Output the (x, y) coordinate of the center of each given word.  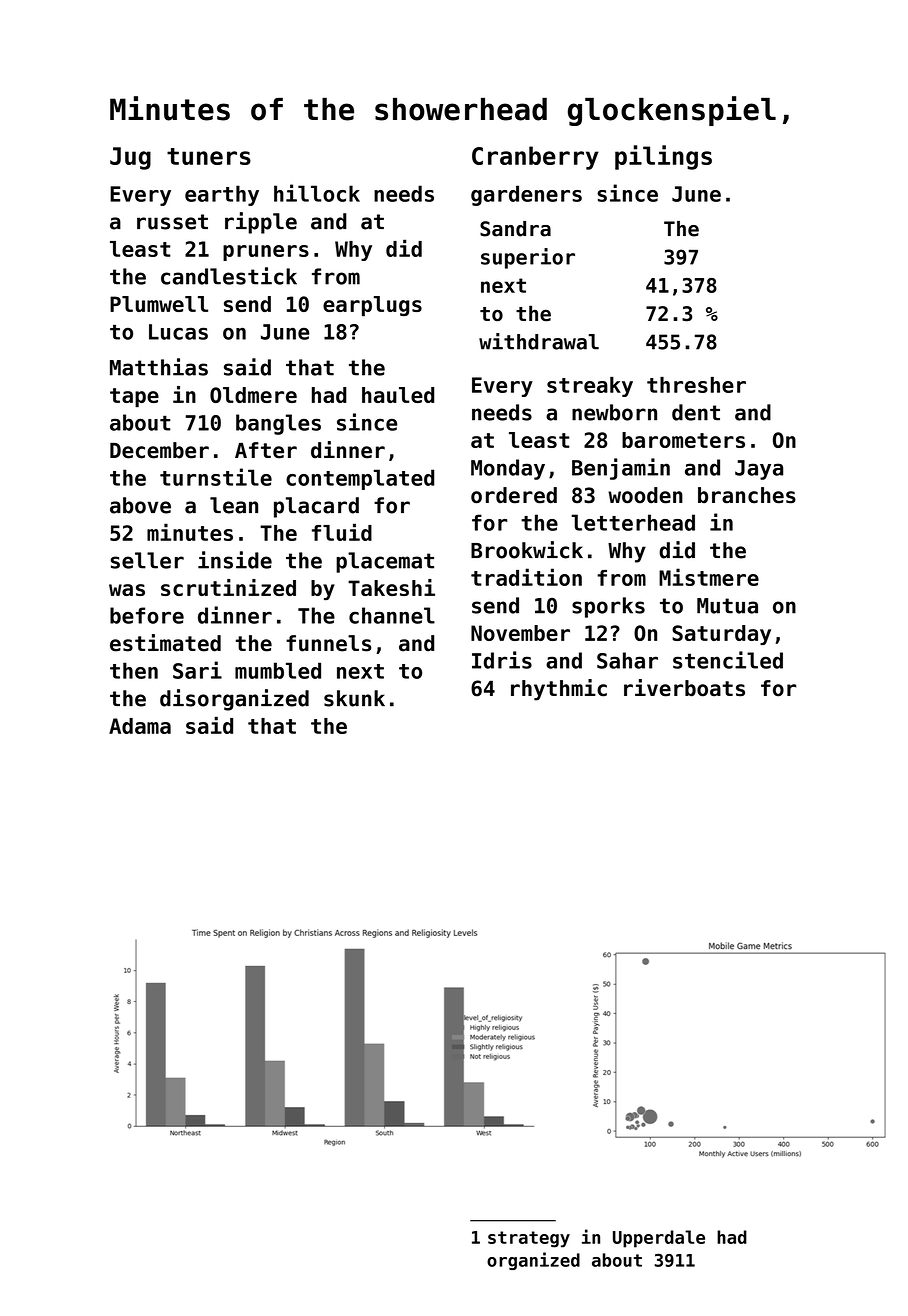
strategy (529, 1239)
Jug (130, 158)
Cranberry (535, 158)
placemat (385, 562)
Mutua (727, 606)
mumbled (278, 670)
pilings (663, 157)
